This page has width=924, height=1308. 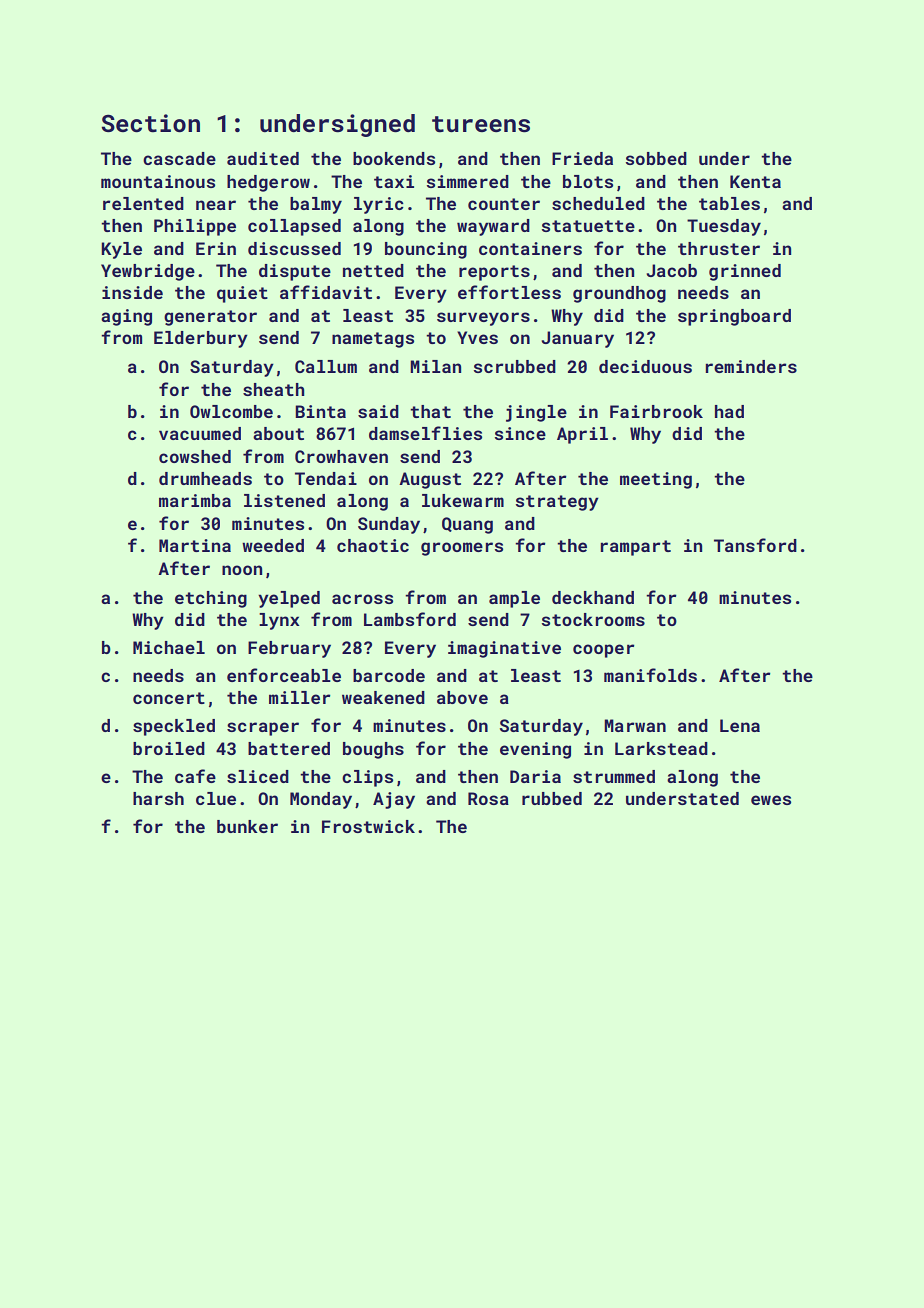 What do you see at coordinates (151, 123) in the page?
I see `Section` at bounding box center [151, 123].
